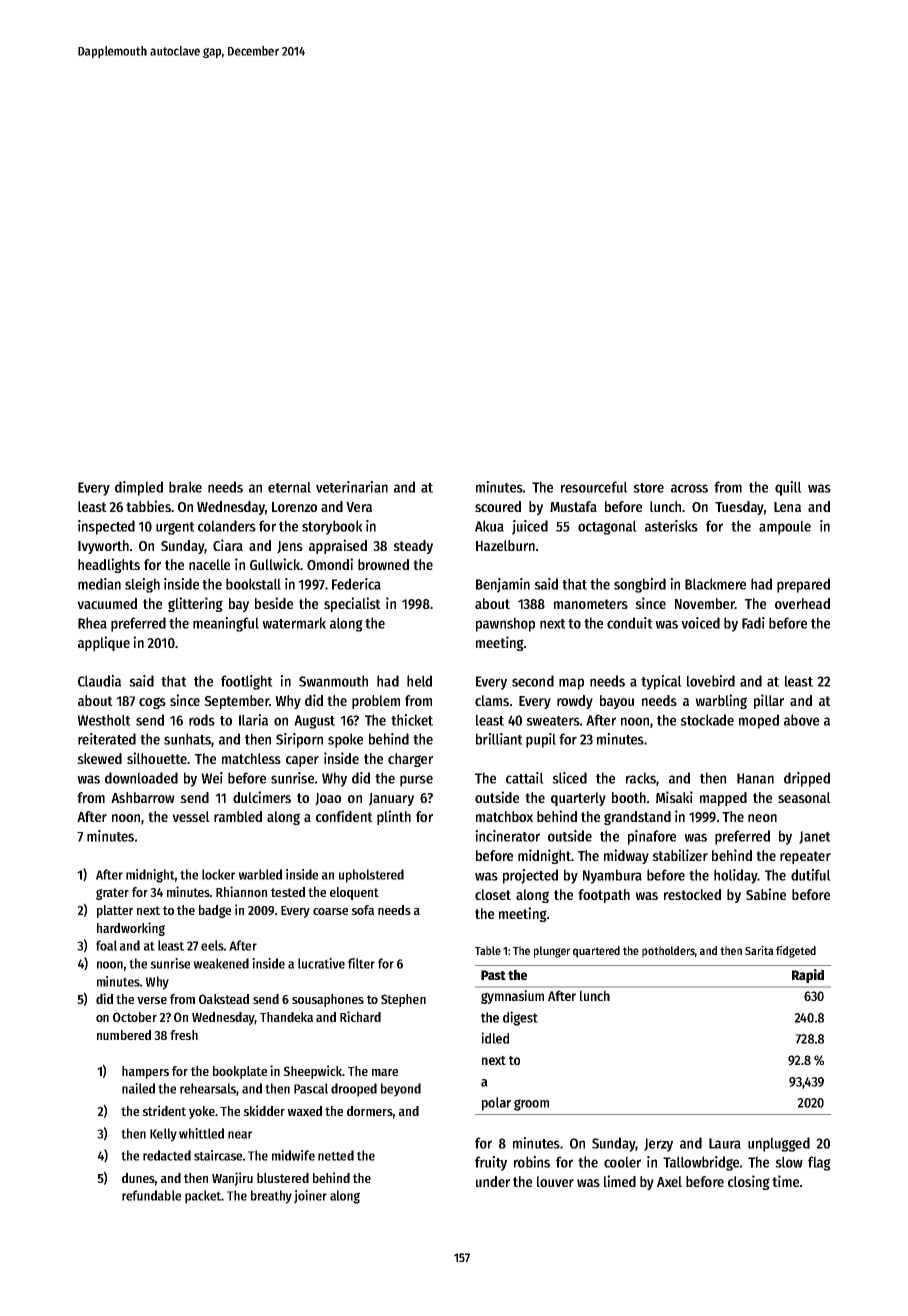 The height and width of the screenshot is (1316, 908). I want to click on Wanjiru, so click(232, 1179).
